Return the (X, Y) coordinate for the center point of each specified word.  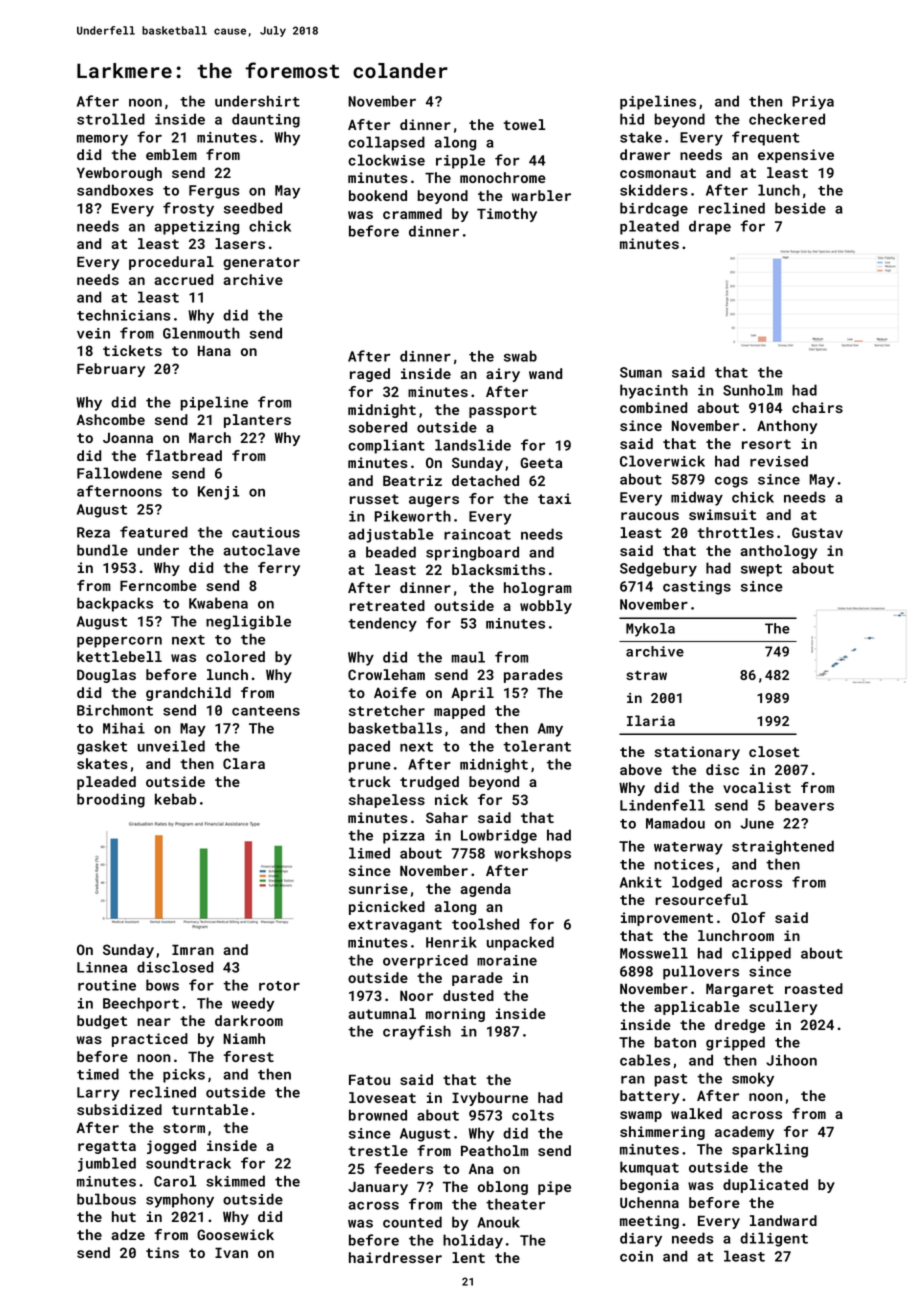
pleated (649, 227)
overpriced (425, 961)
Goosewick (235, 1234)
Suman (641, 372)
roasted (814, 988)
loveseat (382, 1097)
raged (370, 375)
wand (545, 373)
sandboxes (115, 190)
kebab (175, 799)
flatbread (184, 455)
